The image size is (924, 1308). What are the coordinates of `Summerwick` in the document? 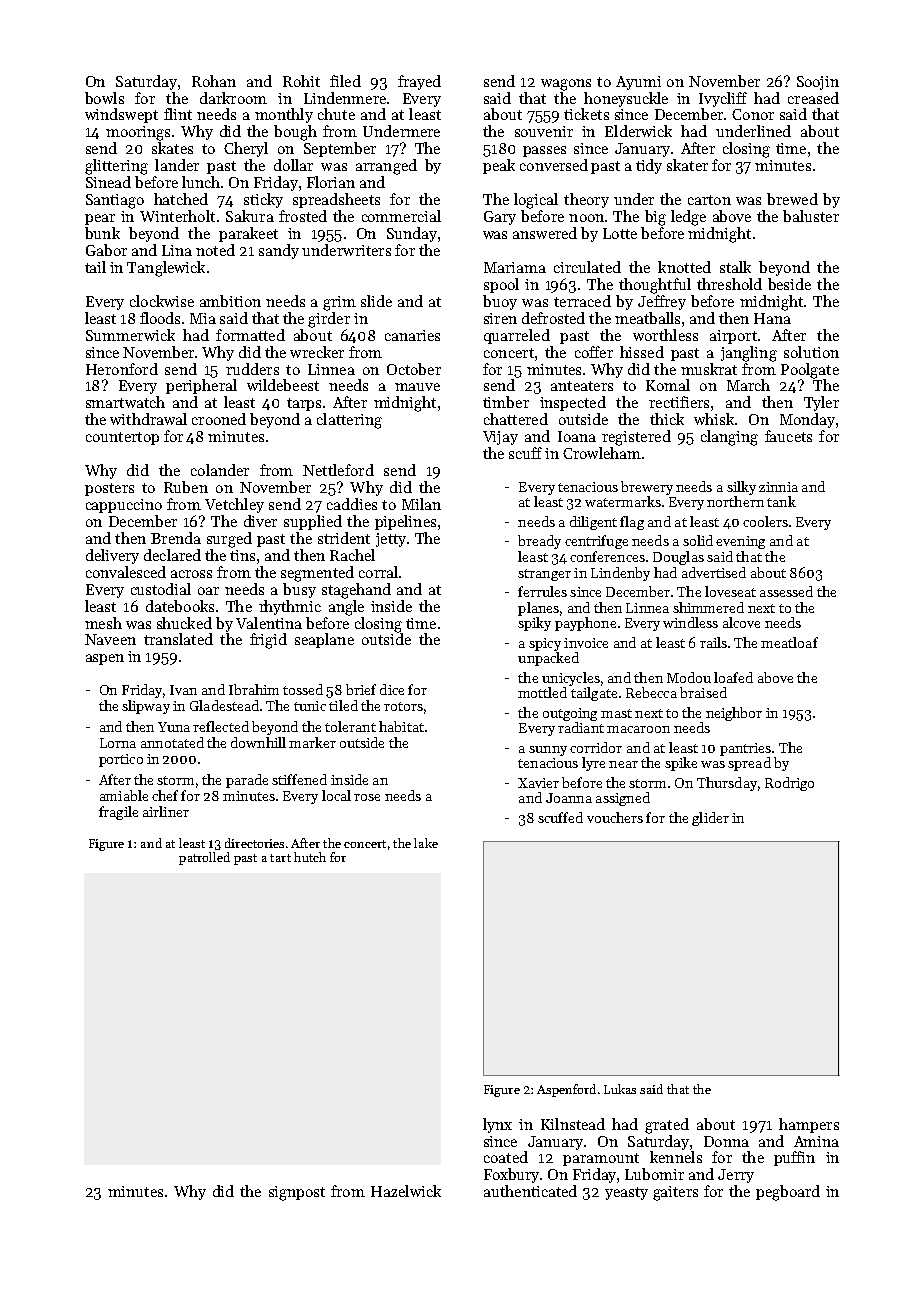 It's located at (130, 335).
